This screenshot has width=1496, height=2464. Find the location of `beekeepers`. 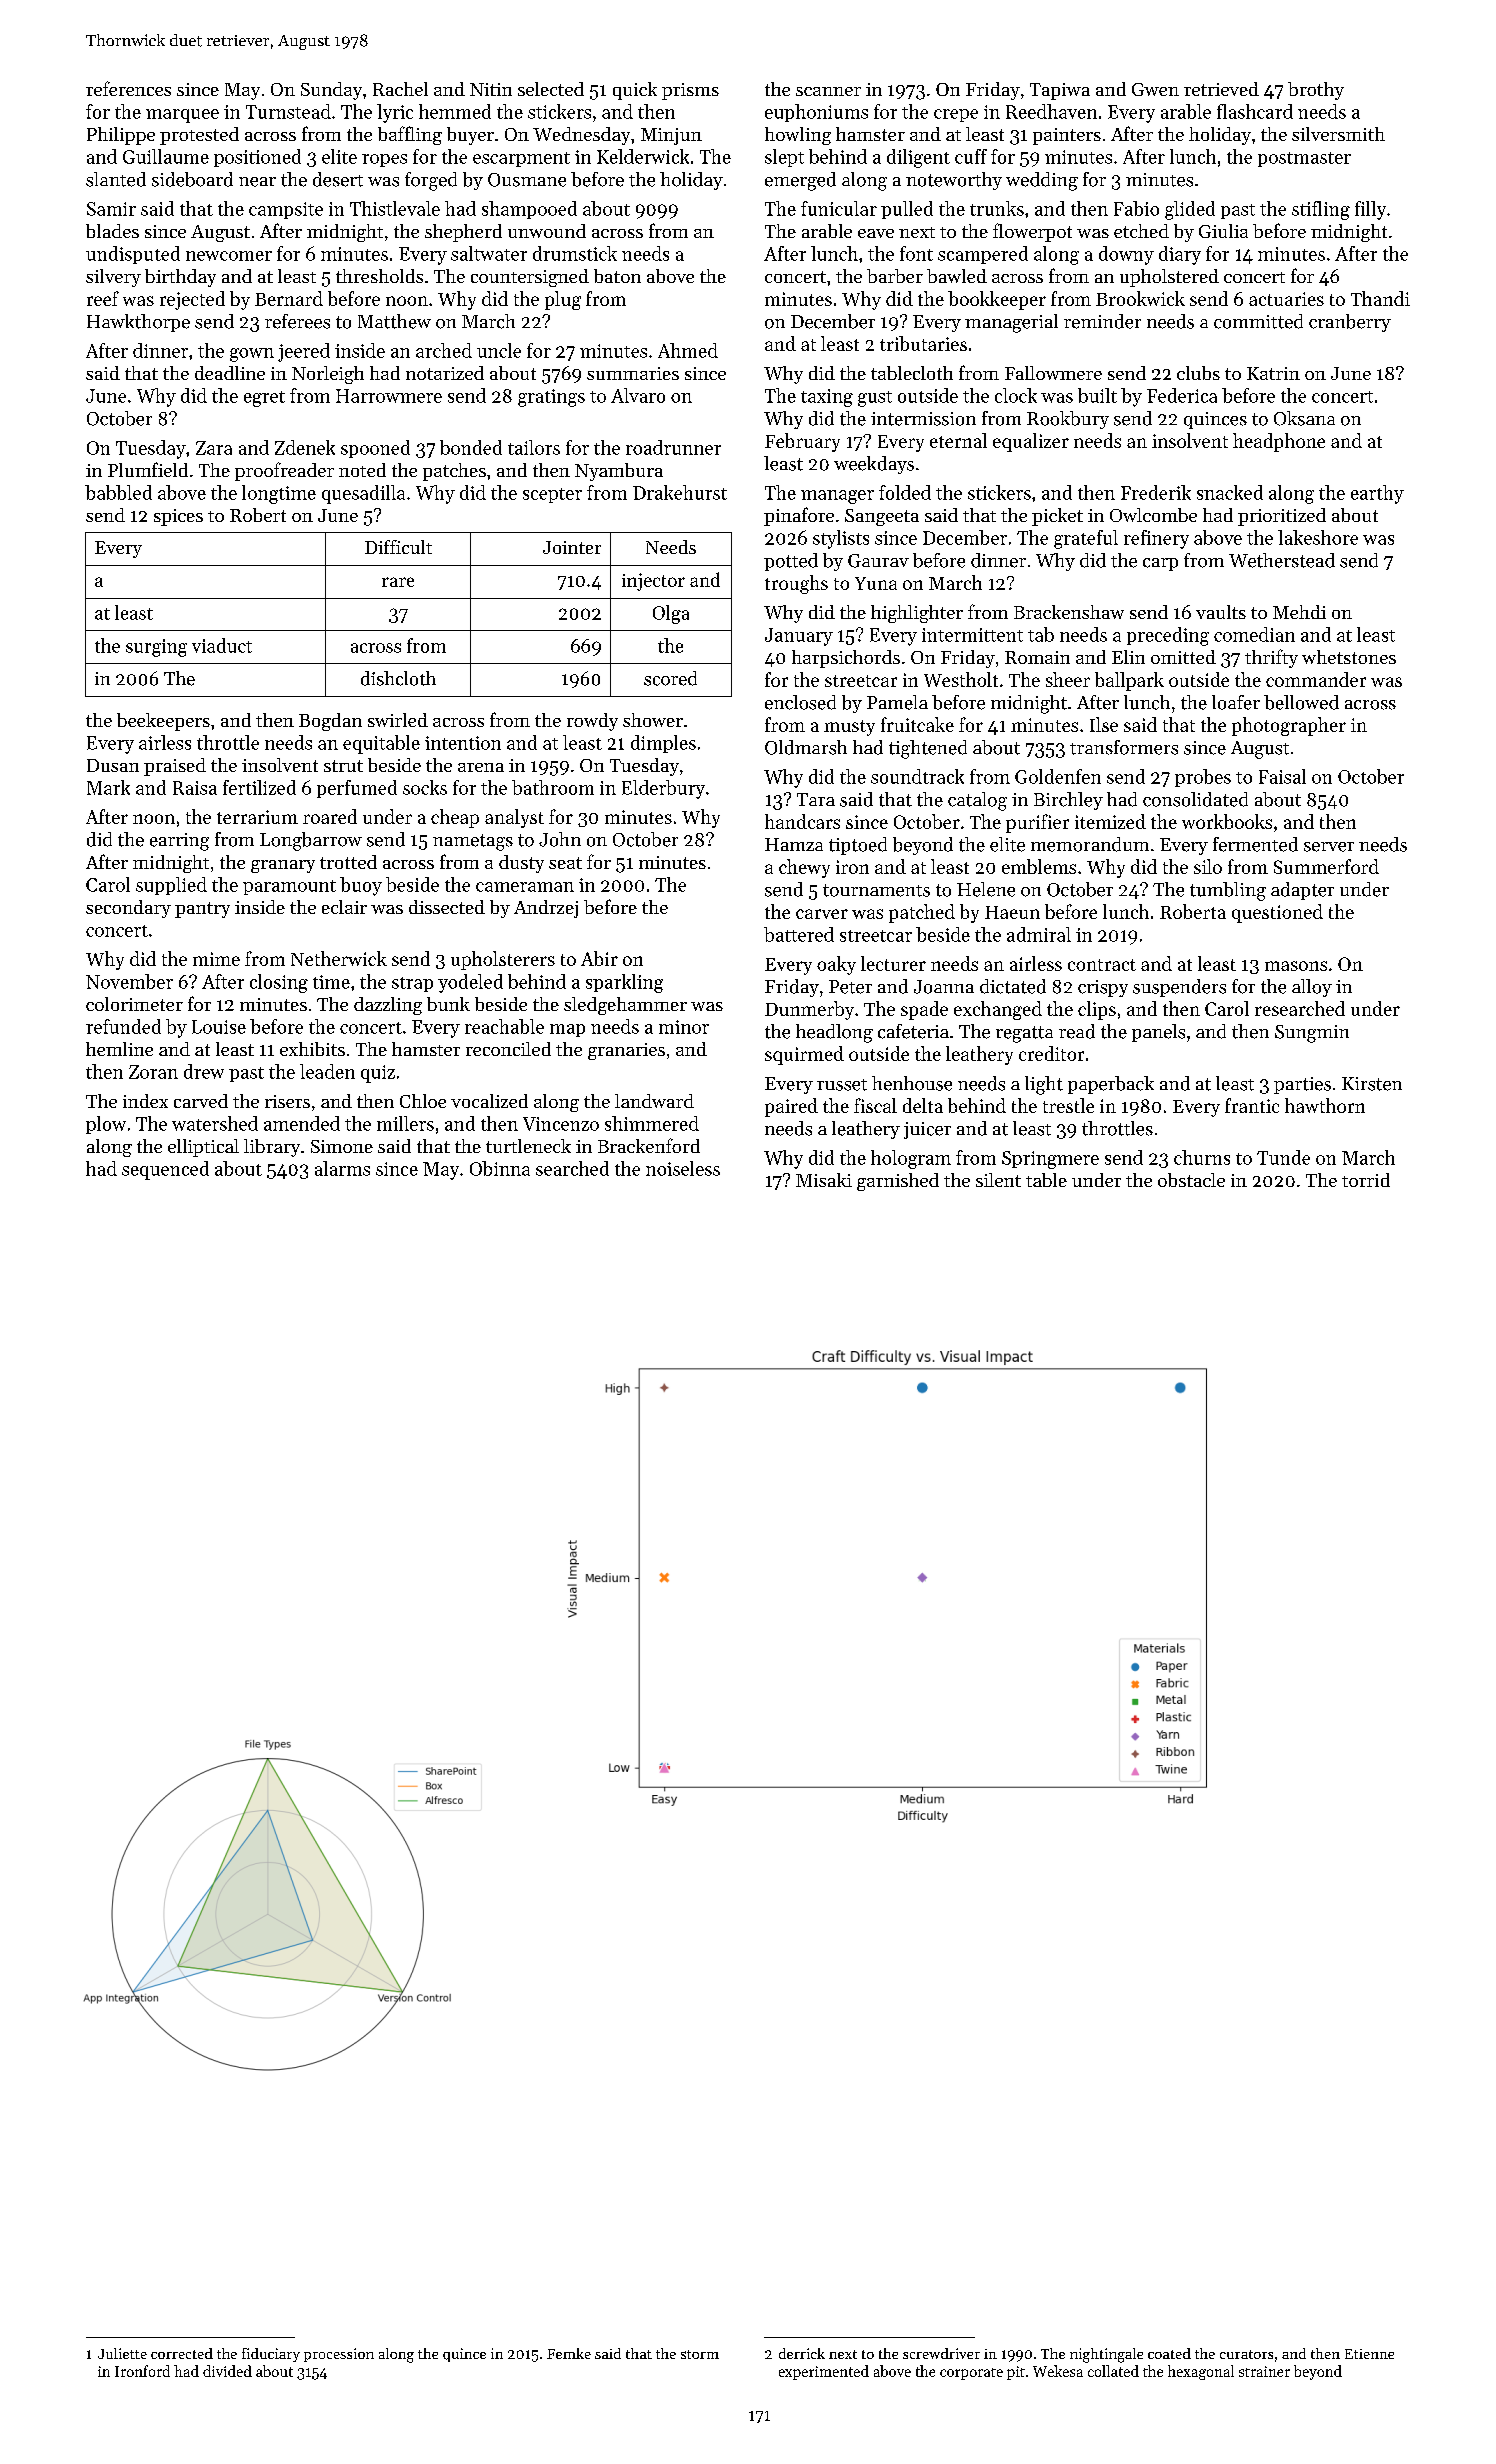

beekeepers is located at coordinates (163, 722).
